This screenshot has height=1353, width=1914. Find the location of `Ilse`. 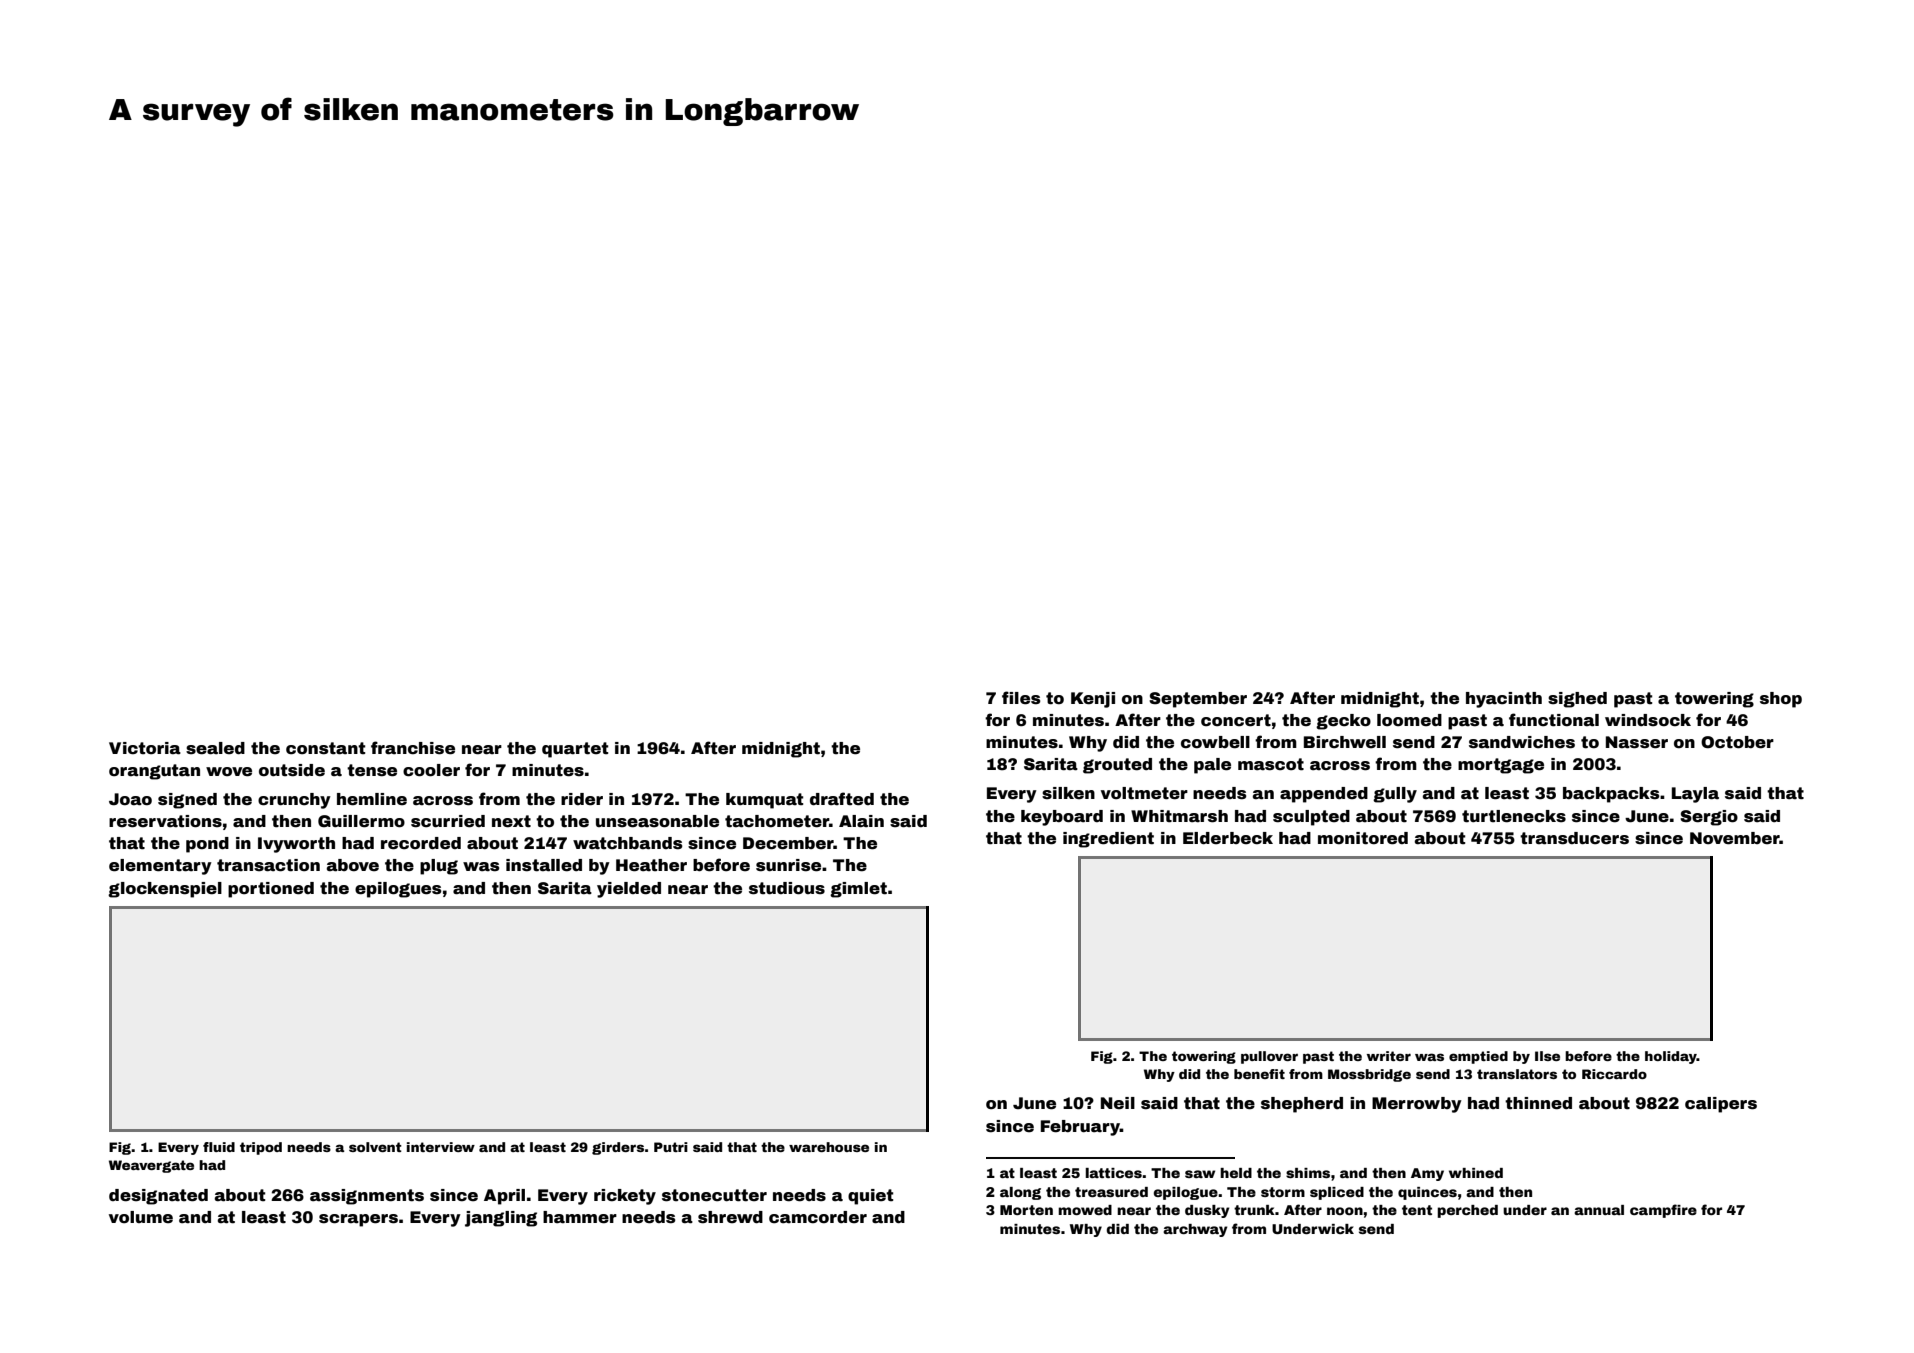

Ilse is located at coordinates (1547, 1056).
